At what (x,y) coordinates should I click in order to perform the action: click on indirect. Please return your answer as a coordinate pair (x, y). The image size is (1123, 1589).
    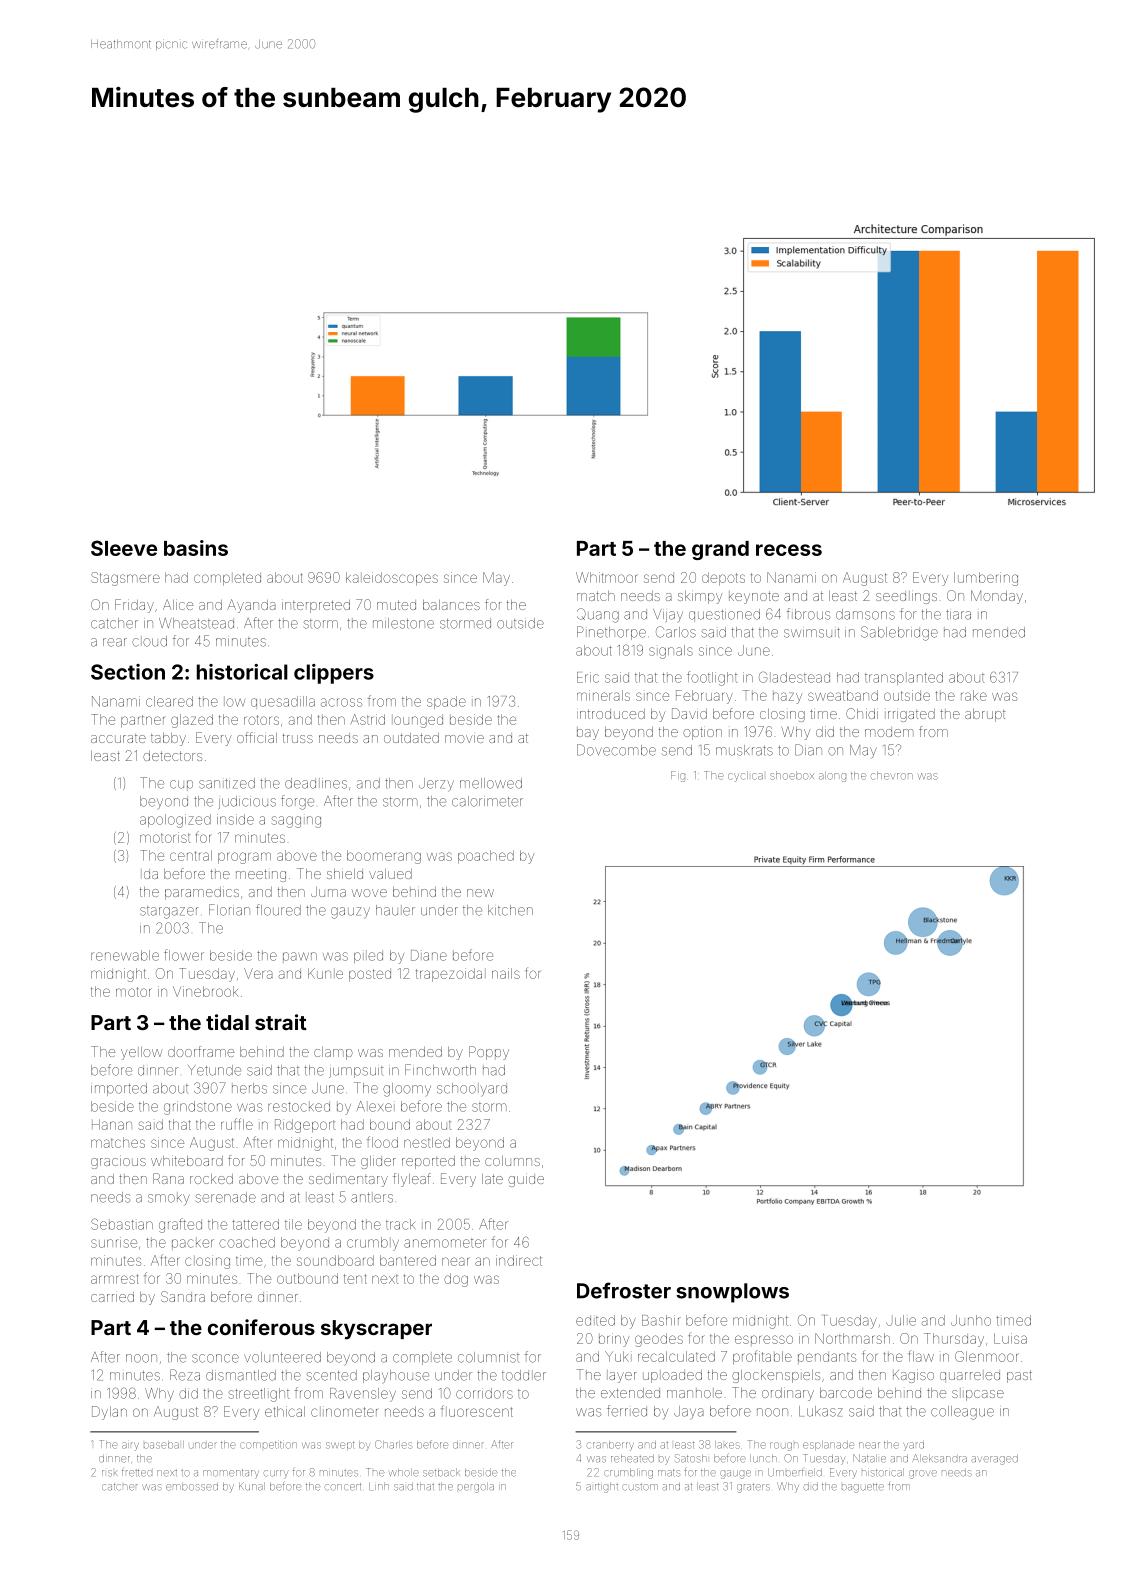
    Looking at the image, I should click on (519, 1260).
